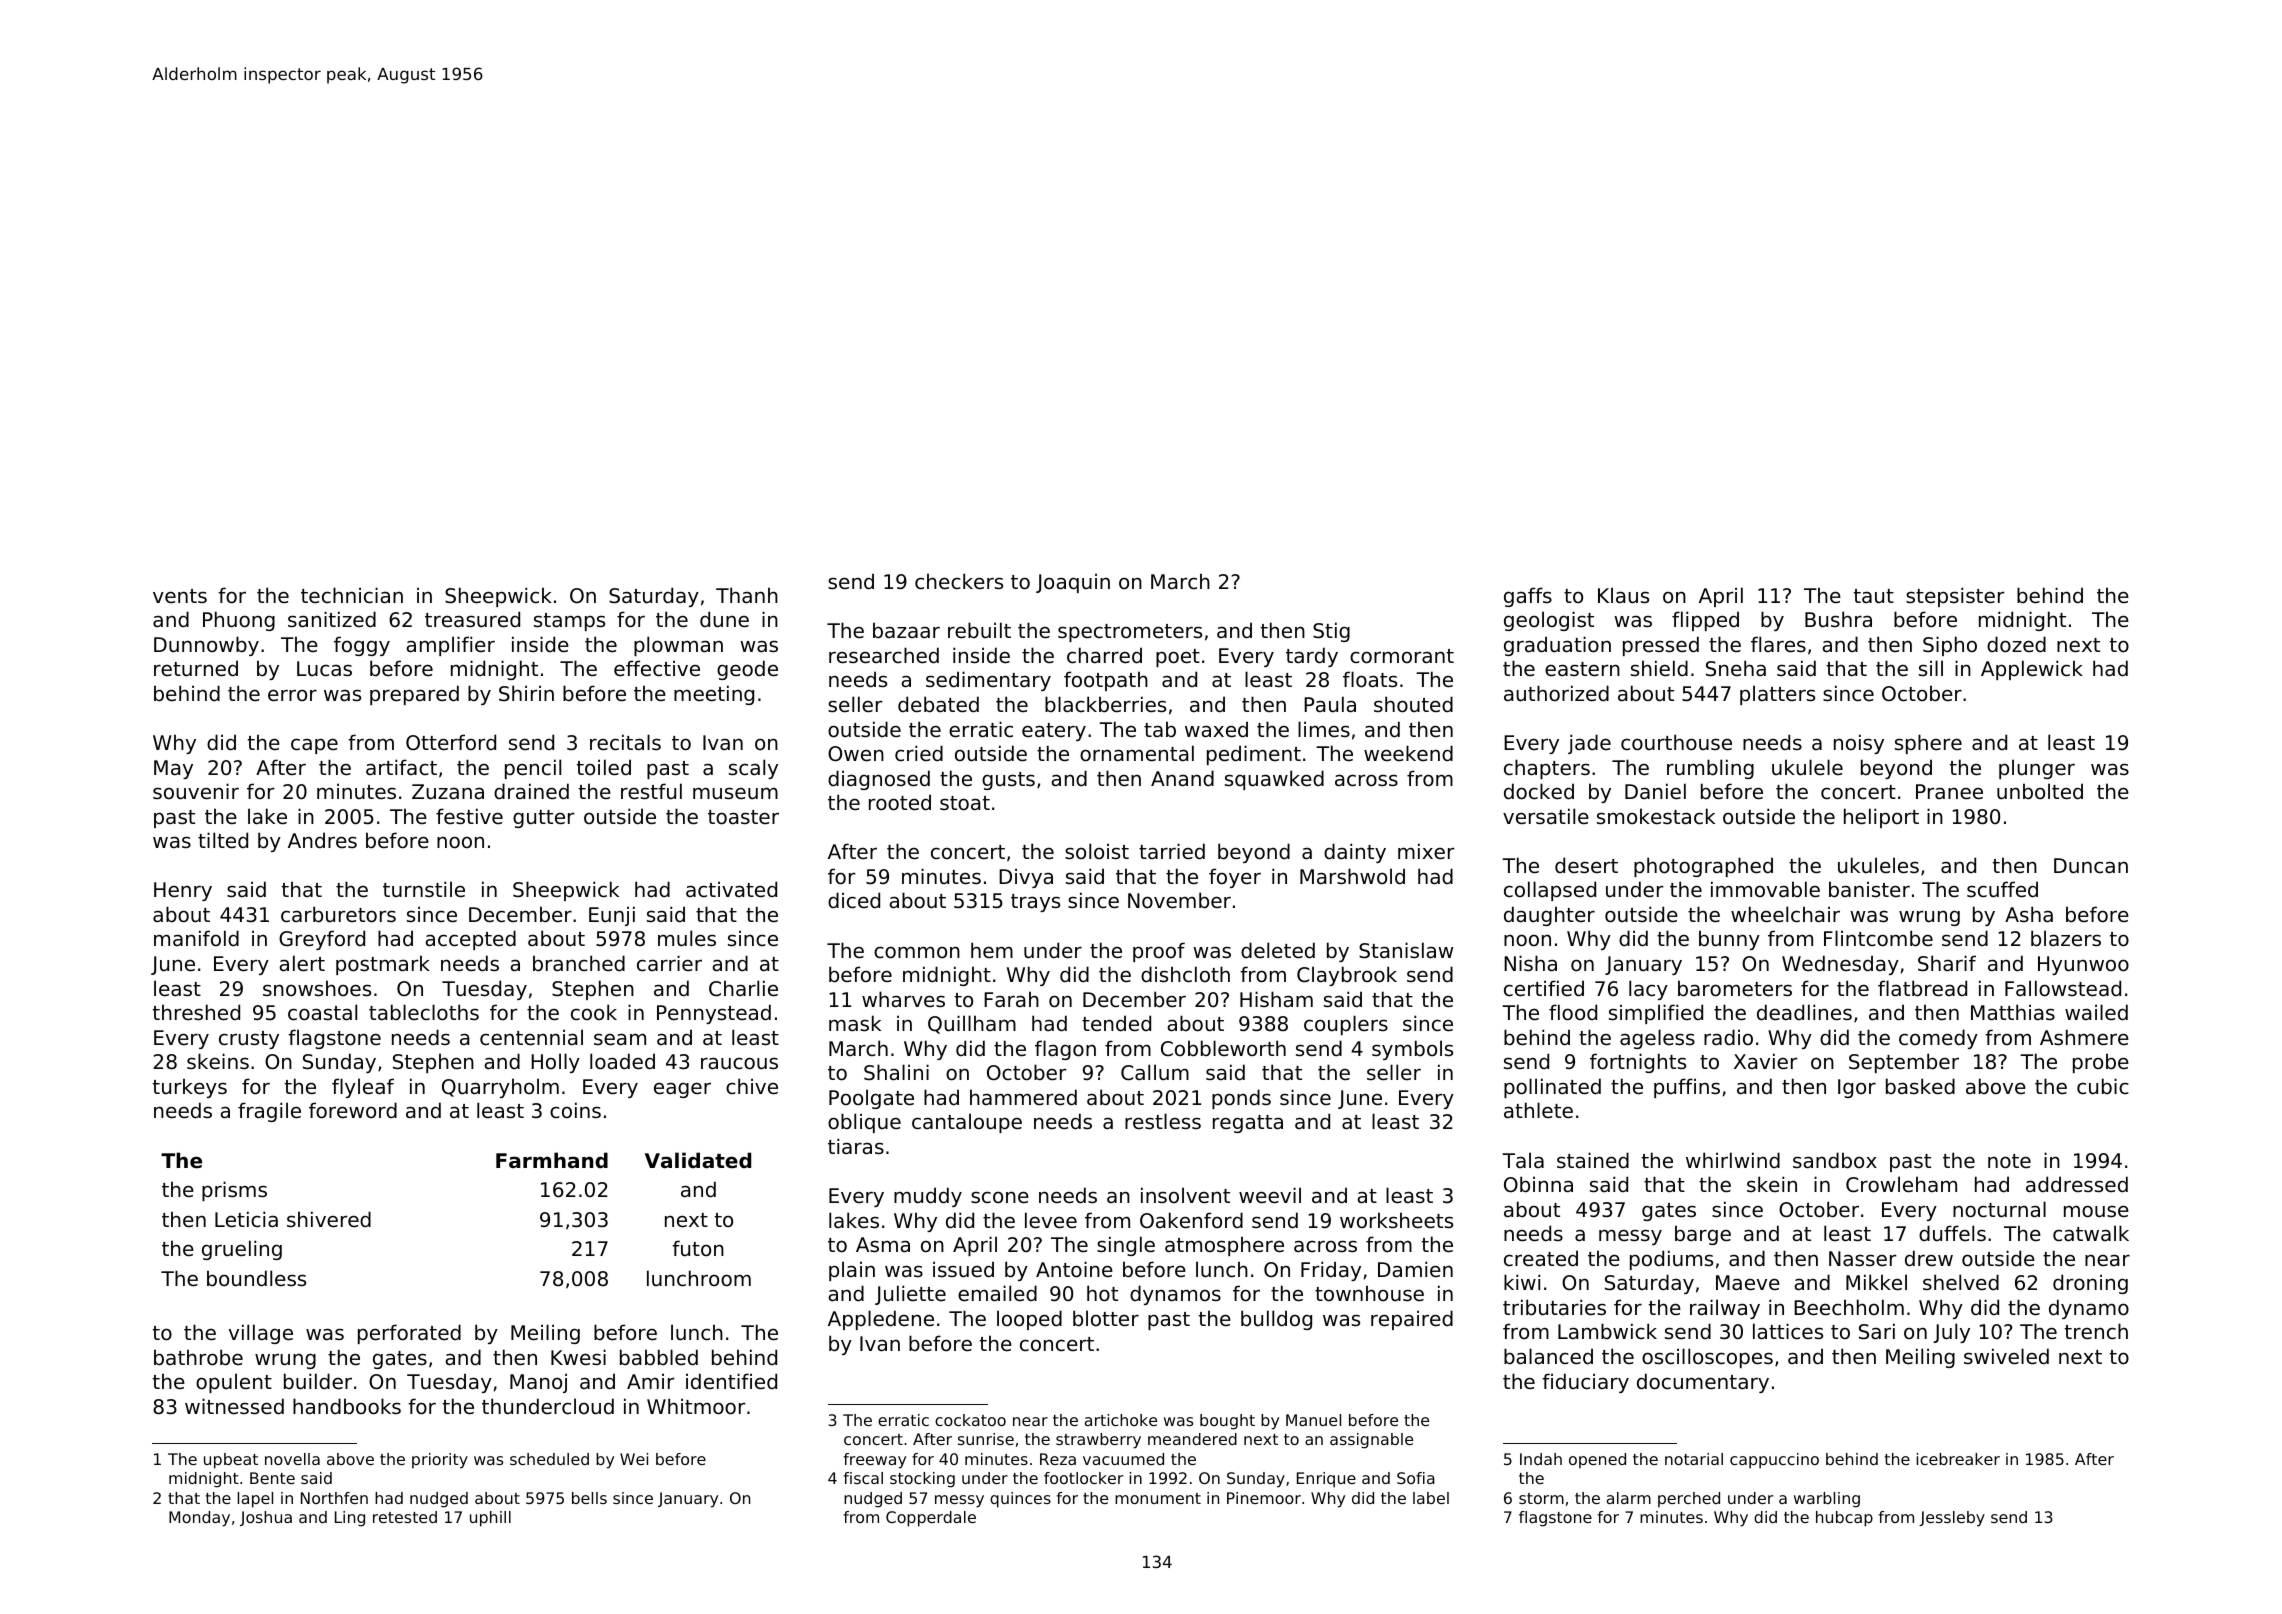 The image size is (2282, 1614). Describe the element at coordinates (1276, 1320) in the image. I see `bulldog` at that location.
